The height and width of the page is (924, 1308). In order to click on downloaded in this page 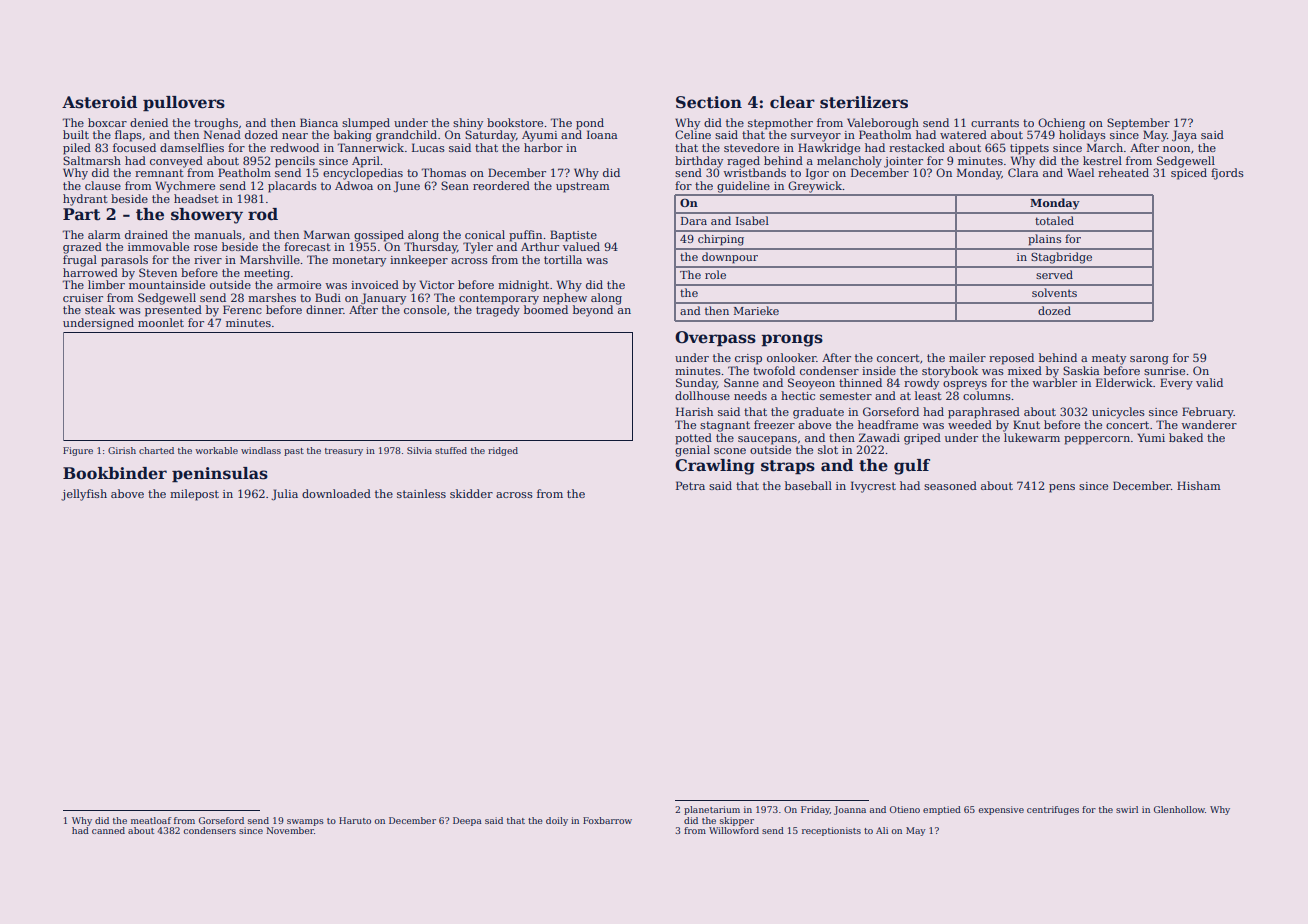, I will do `click(336, 493)`.
